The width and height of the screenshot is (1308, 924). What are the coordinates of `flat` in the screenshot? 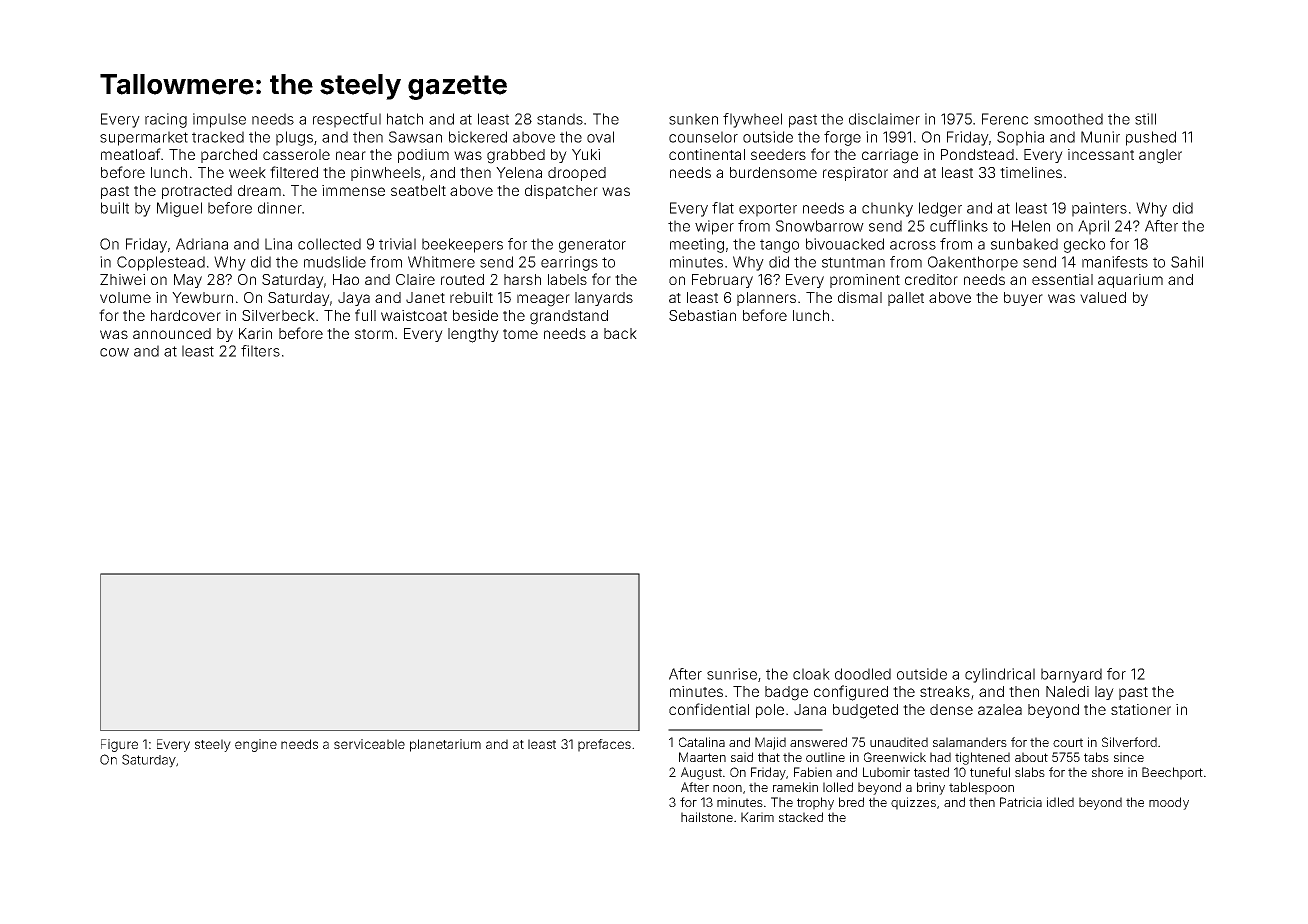 It's located at (723, 208).
